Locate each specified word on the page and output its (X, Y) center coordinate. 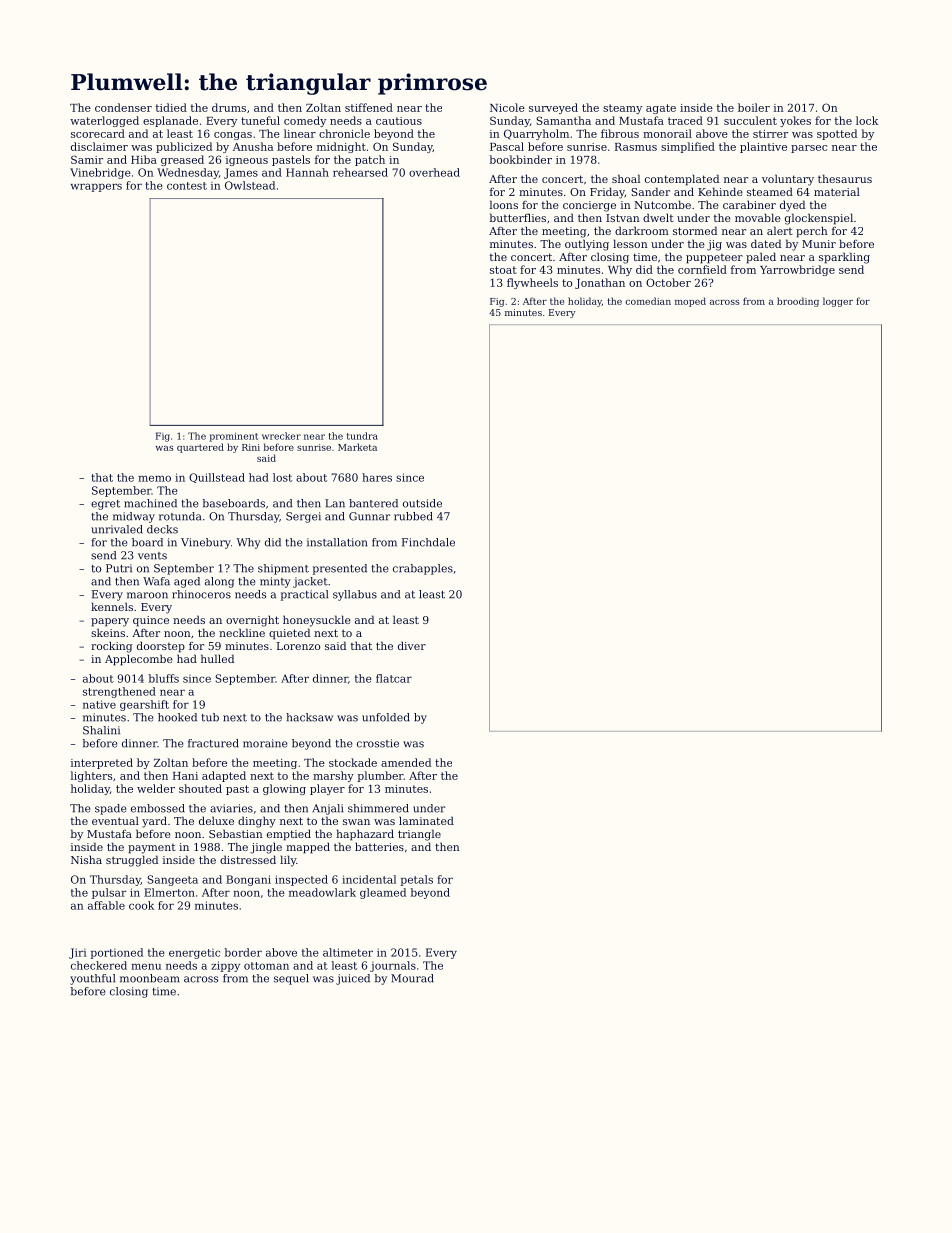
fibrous (620, 133)
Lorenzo (298, 646)
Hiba (144, 159)
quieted (289, 634)
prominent (234, 437)
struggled (132, 861)
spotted (837, 134)
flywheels (532, 283)
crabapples (423, 569)
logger (838, 302)
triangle (419, 835)
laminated (426, 820)
